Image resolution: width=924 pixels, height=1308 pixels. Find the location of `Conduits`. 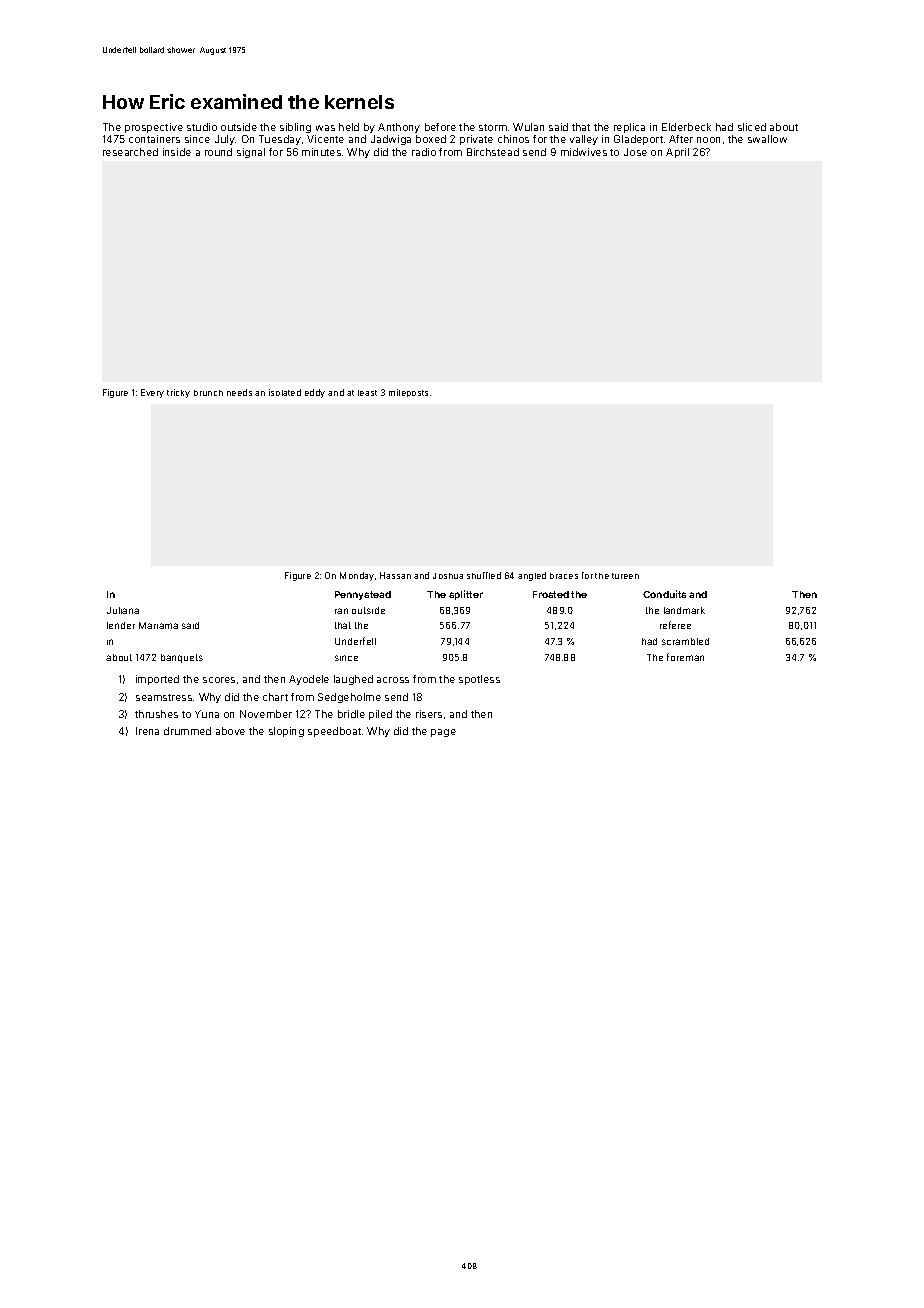

Conduits is located at coordinates (664, 594).
